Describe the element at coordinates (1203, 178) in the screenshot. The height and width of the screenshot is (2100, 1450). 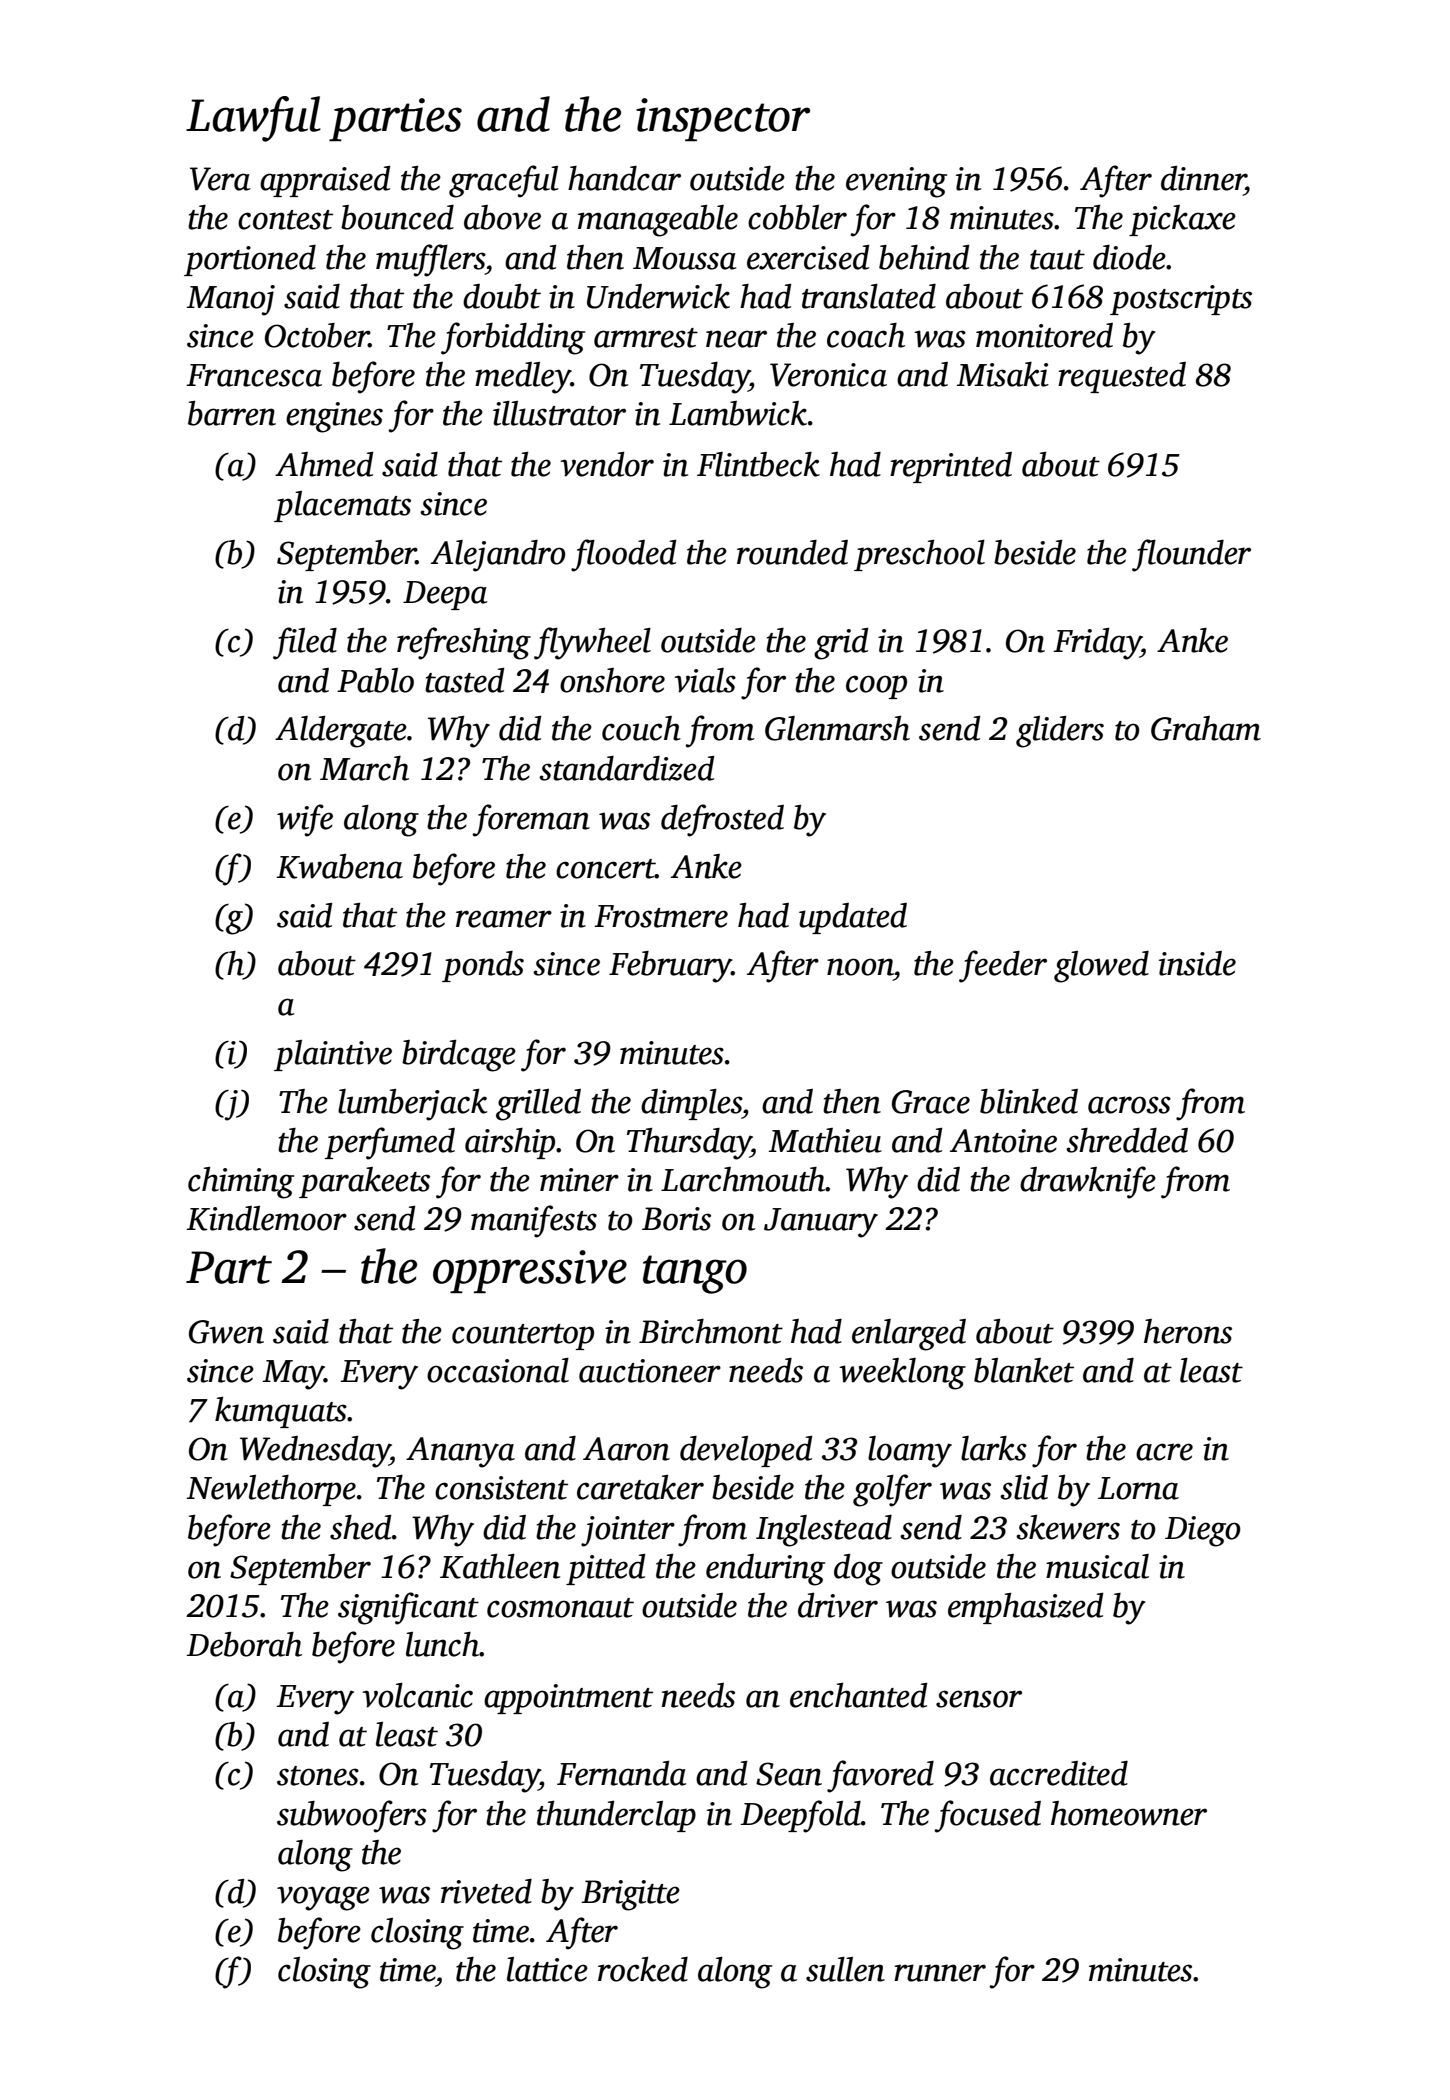
I see `dinner` at that location.
